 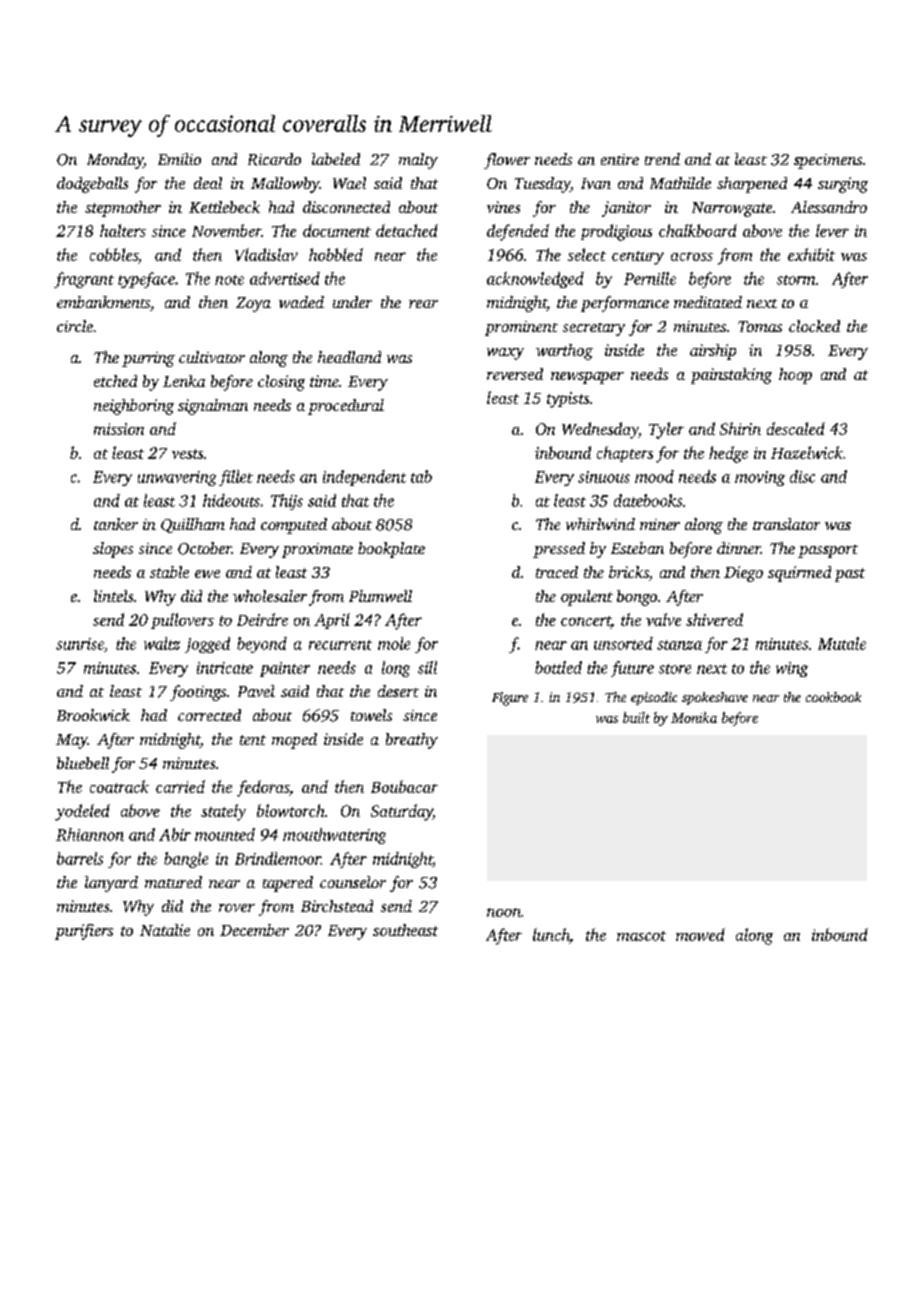 What do you see at coordinates (535, 280) in the screenshot?
I see `acknowledged` at bounding box center [535, 280].
